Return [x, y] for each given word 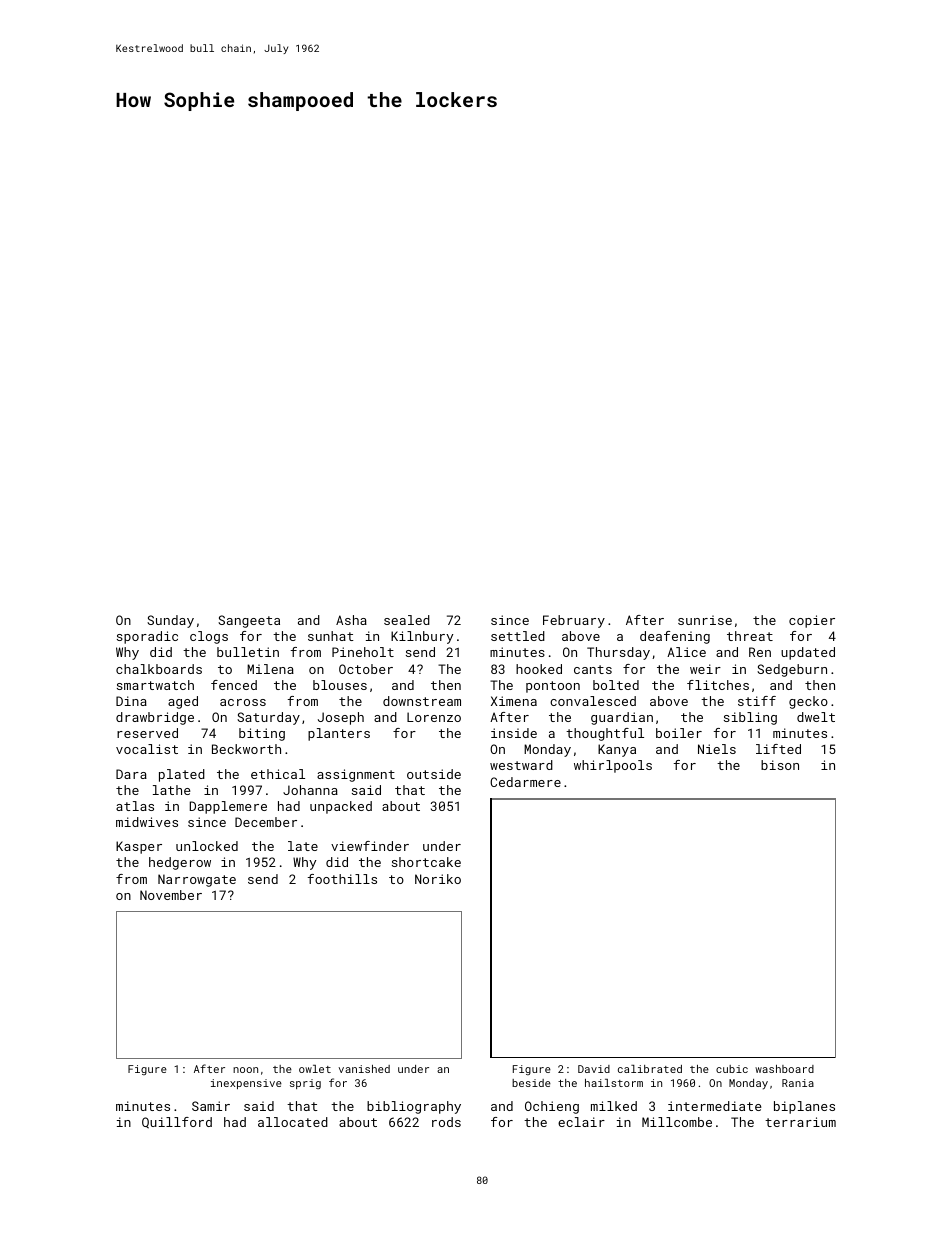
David [594, 1069]
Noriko [438, 879]
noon [245, 1070]
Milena [270, 669]
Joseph [341, 718]
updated [808, 653]
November [171, 895]
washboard [784, 1069]
